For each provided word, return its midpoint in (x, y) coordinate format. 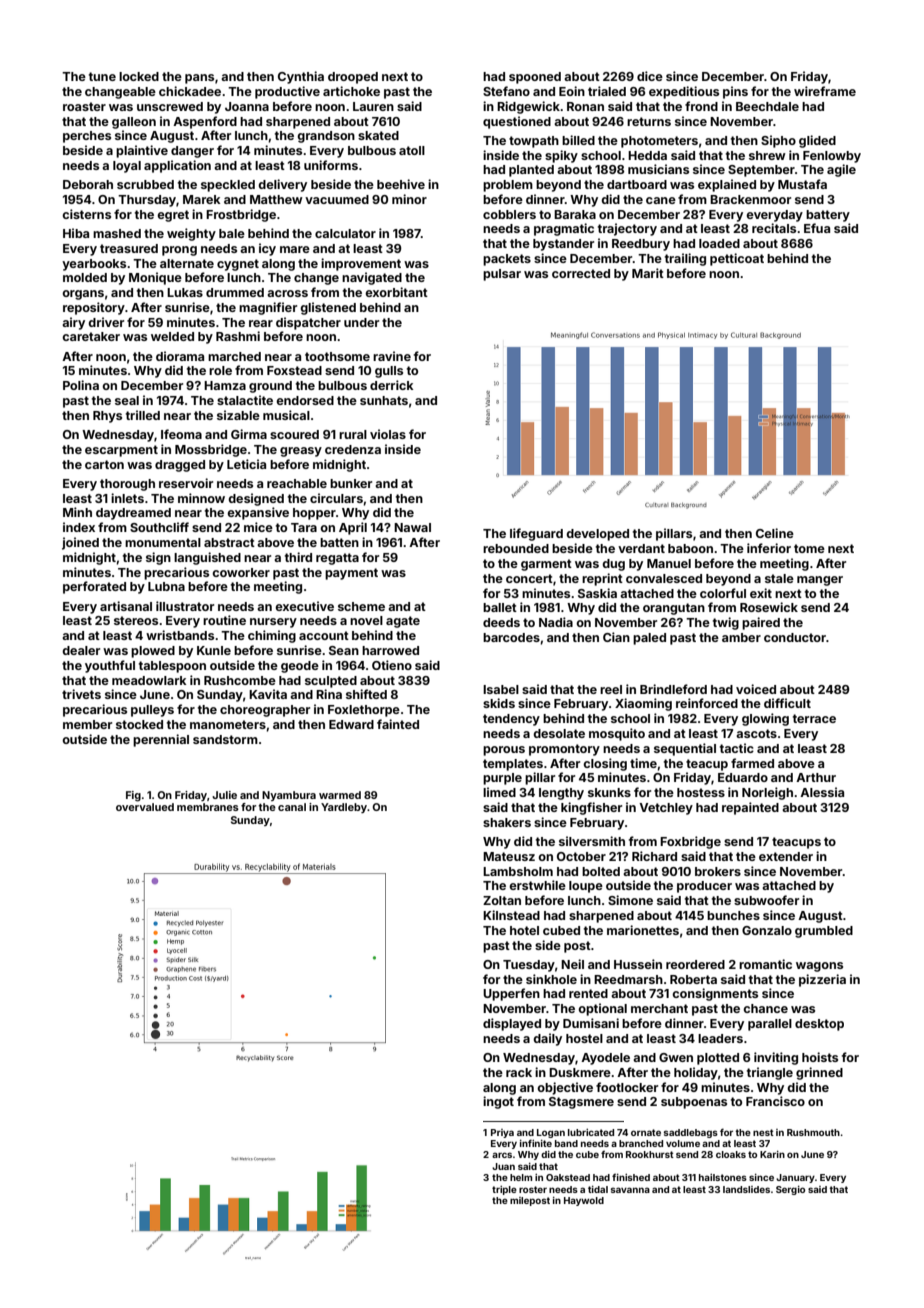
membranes (208, 807)
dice (650, 76)
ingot (498, 1102)
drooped (353, 78)
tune (102, 76)
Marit (648, 273)
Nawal (412, 527)
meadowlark (149, 680)
